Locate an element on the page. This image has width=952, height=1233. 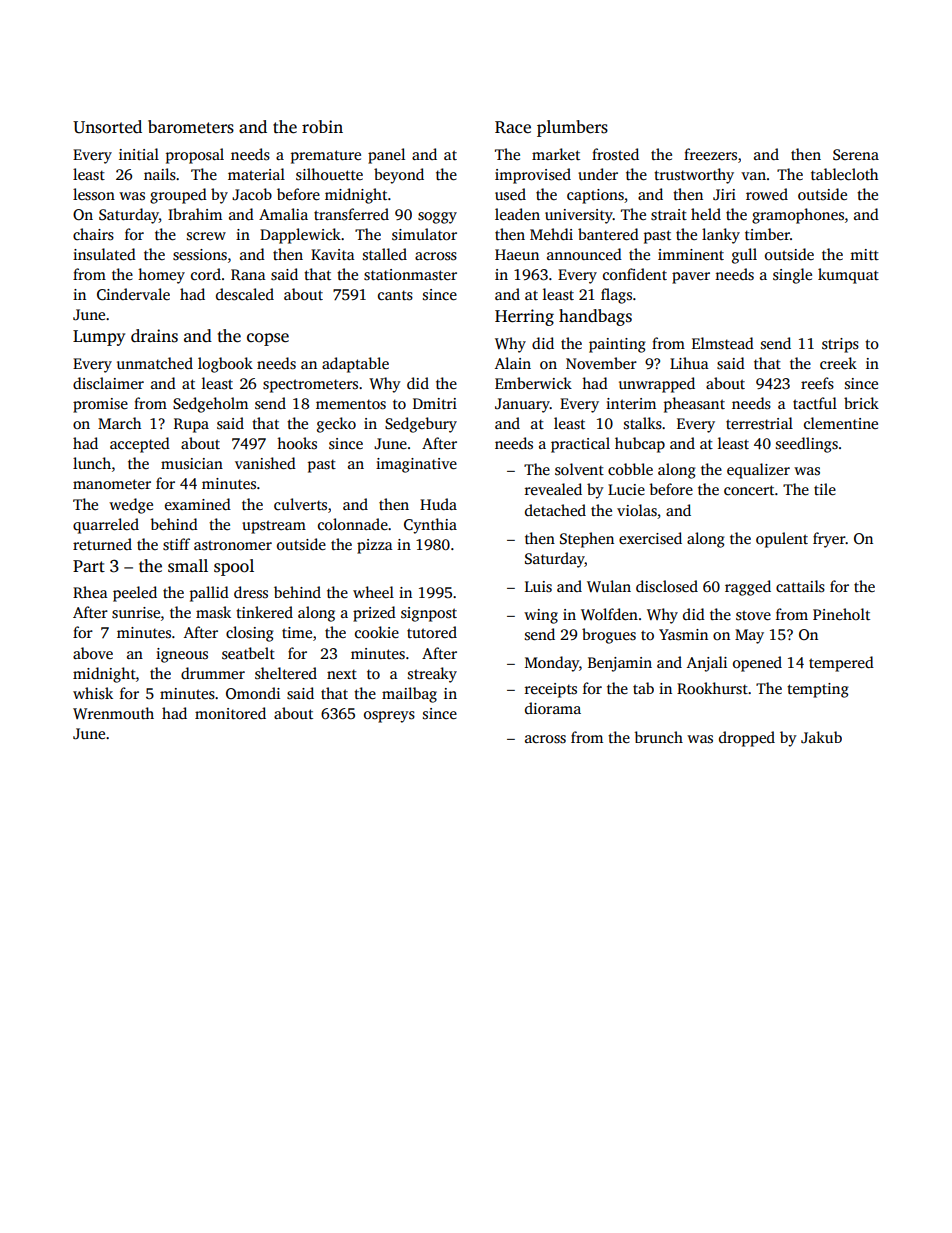
fryer is located at coordinates (829, 540).
